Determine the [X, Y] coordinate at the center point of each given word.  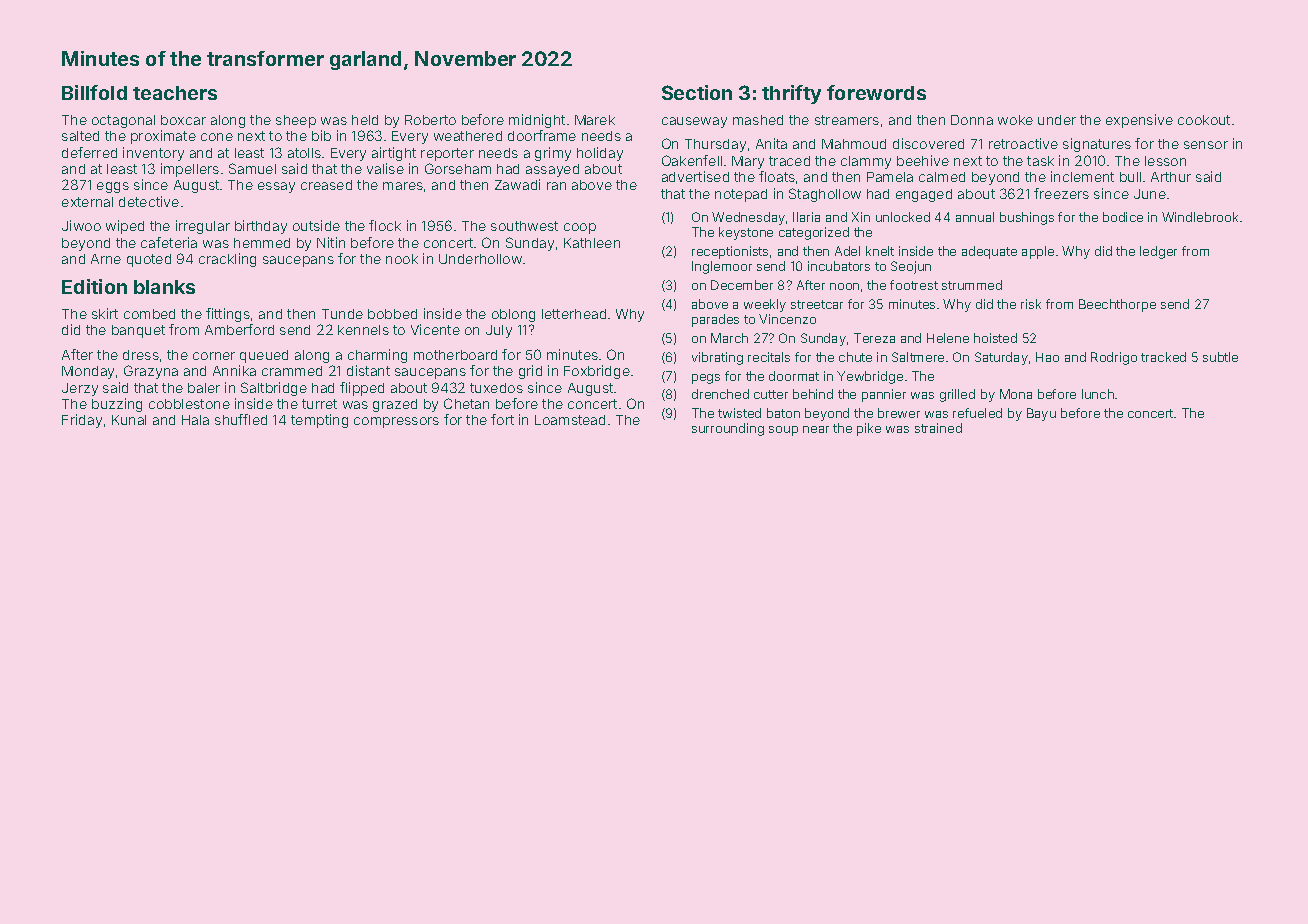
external [87, 202]
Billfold [94, 92]
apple [1038, 252]
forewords [876, 92]
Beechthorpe [1117, 305]
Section [697, 92]
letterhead [574, 314]
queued [264, 356]
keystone [746, 233]
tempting [319, 421]
